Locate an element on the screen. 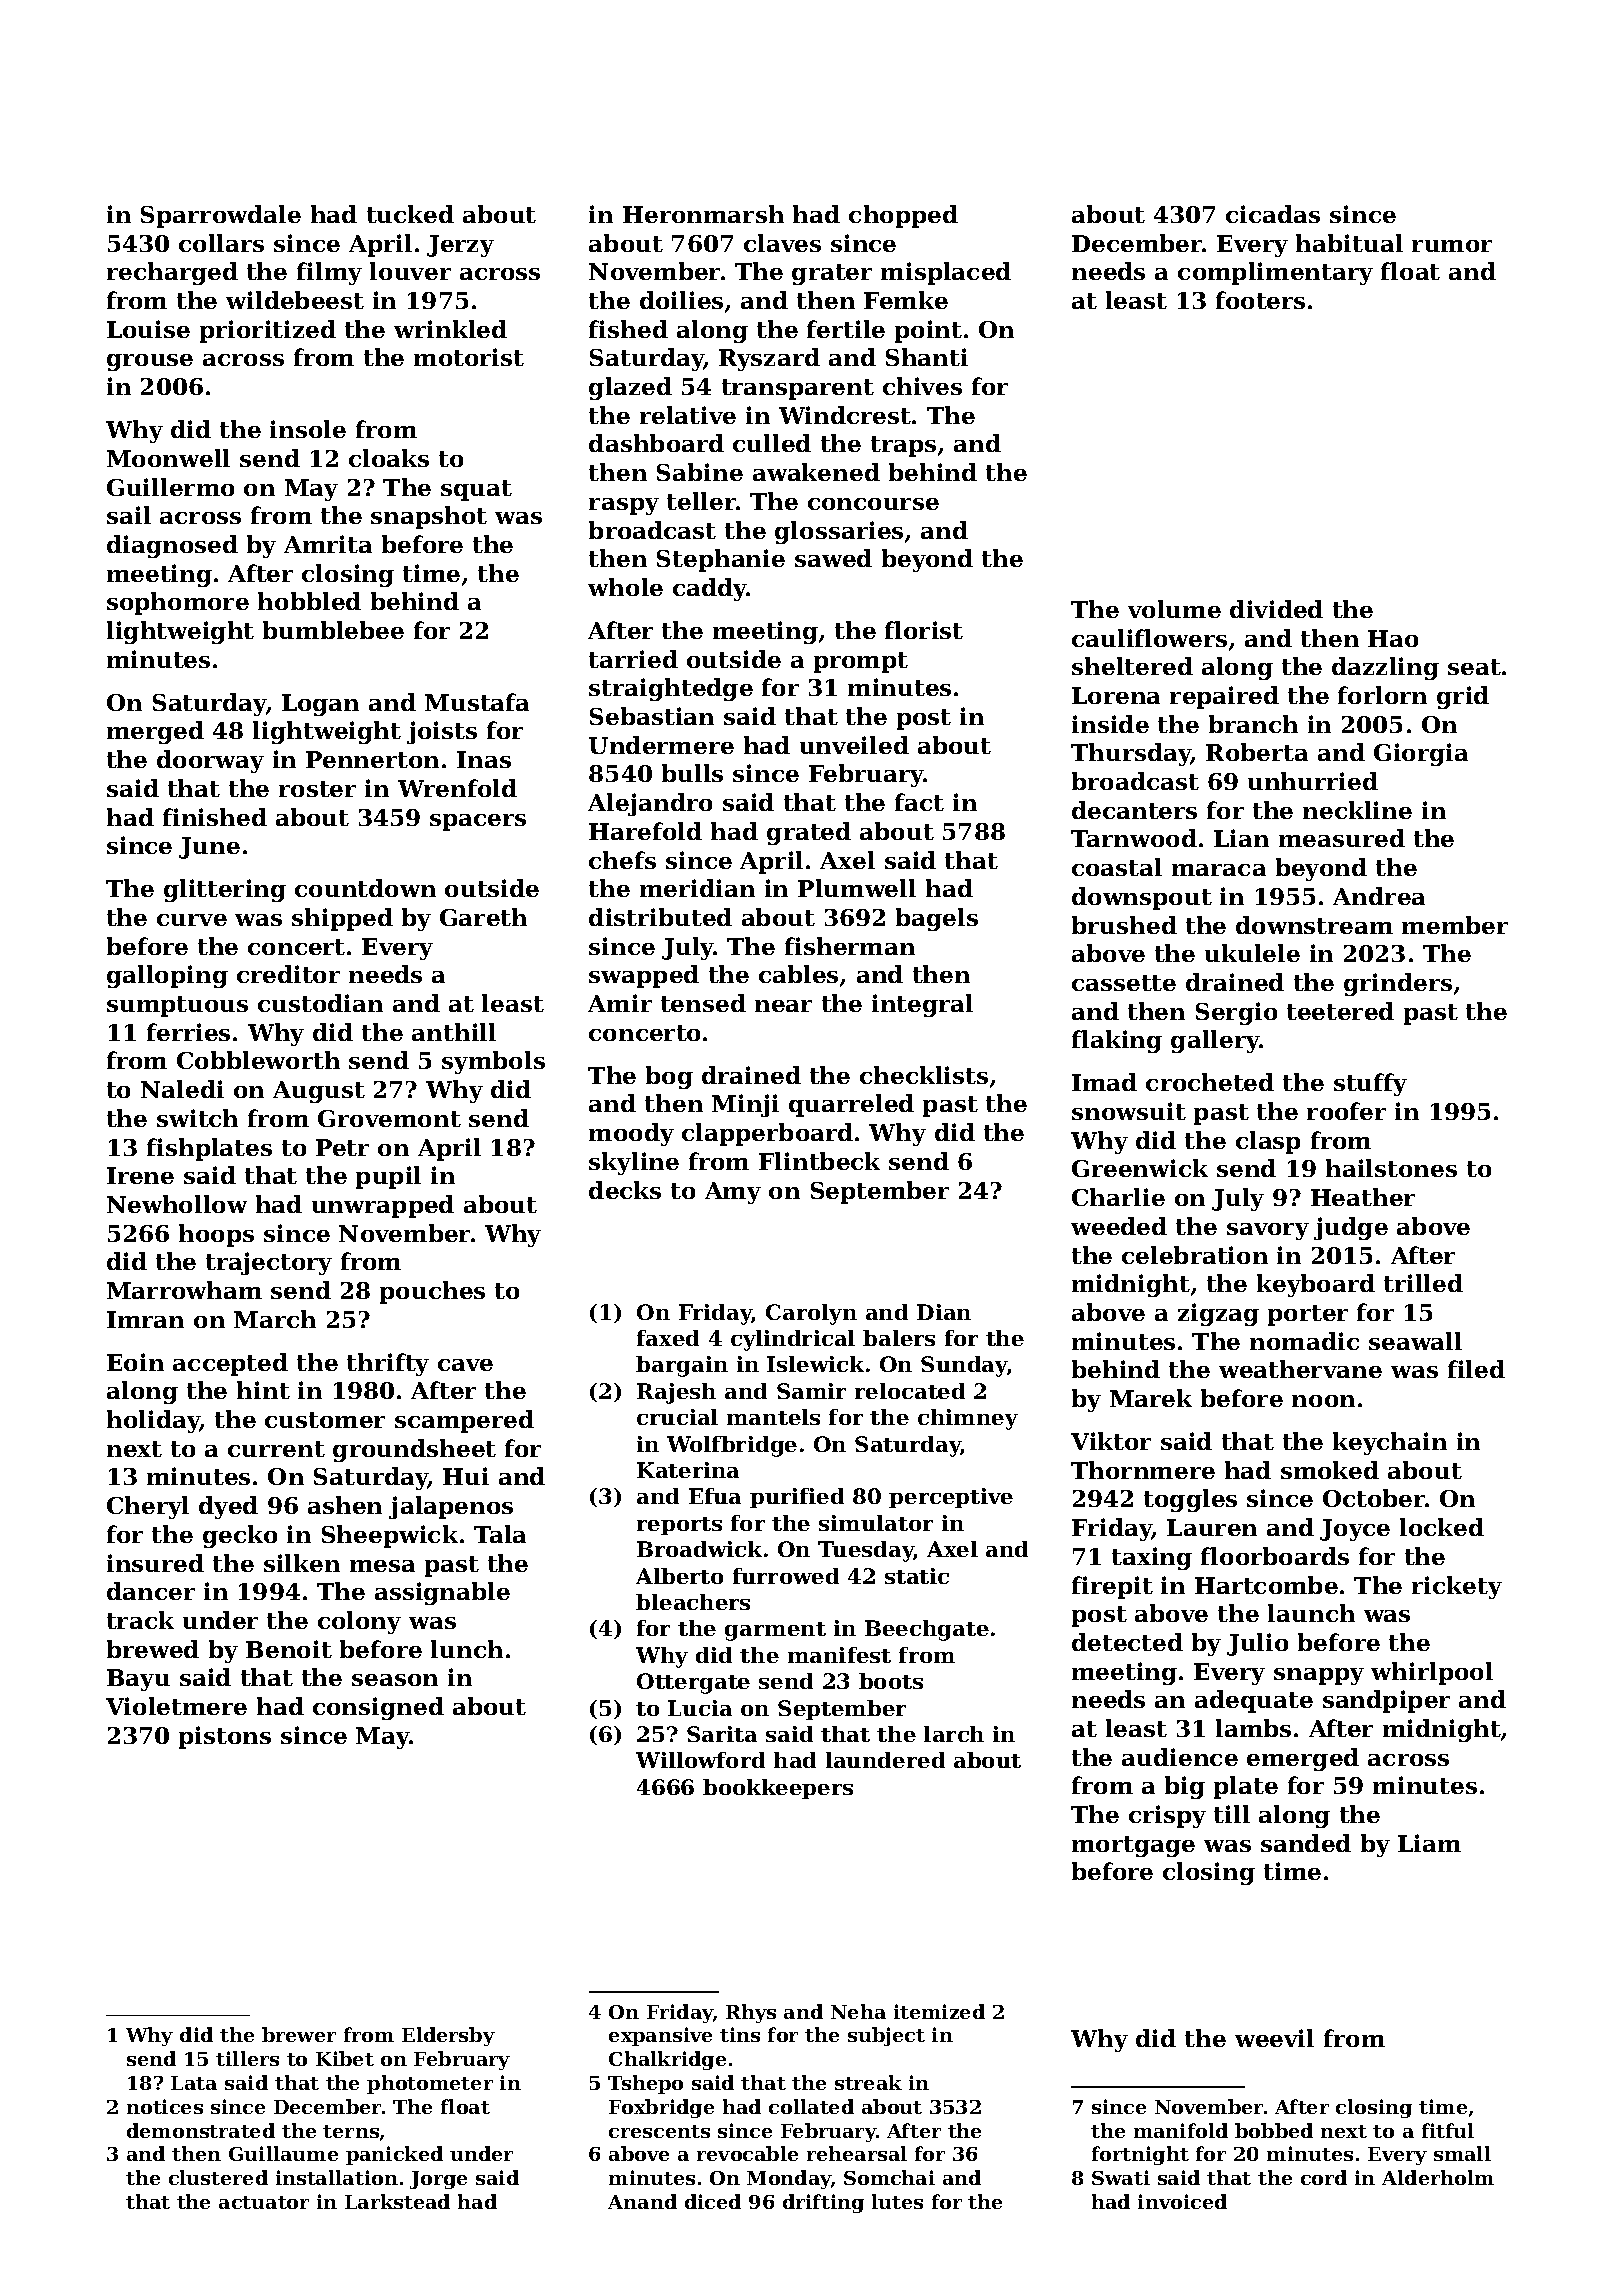  customer is located at coordinates (325, 1420).
